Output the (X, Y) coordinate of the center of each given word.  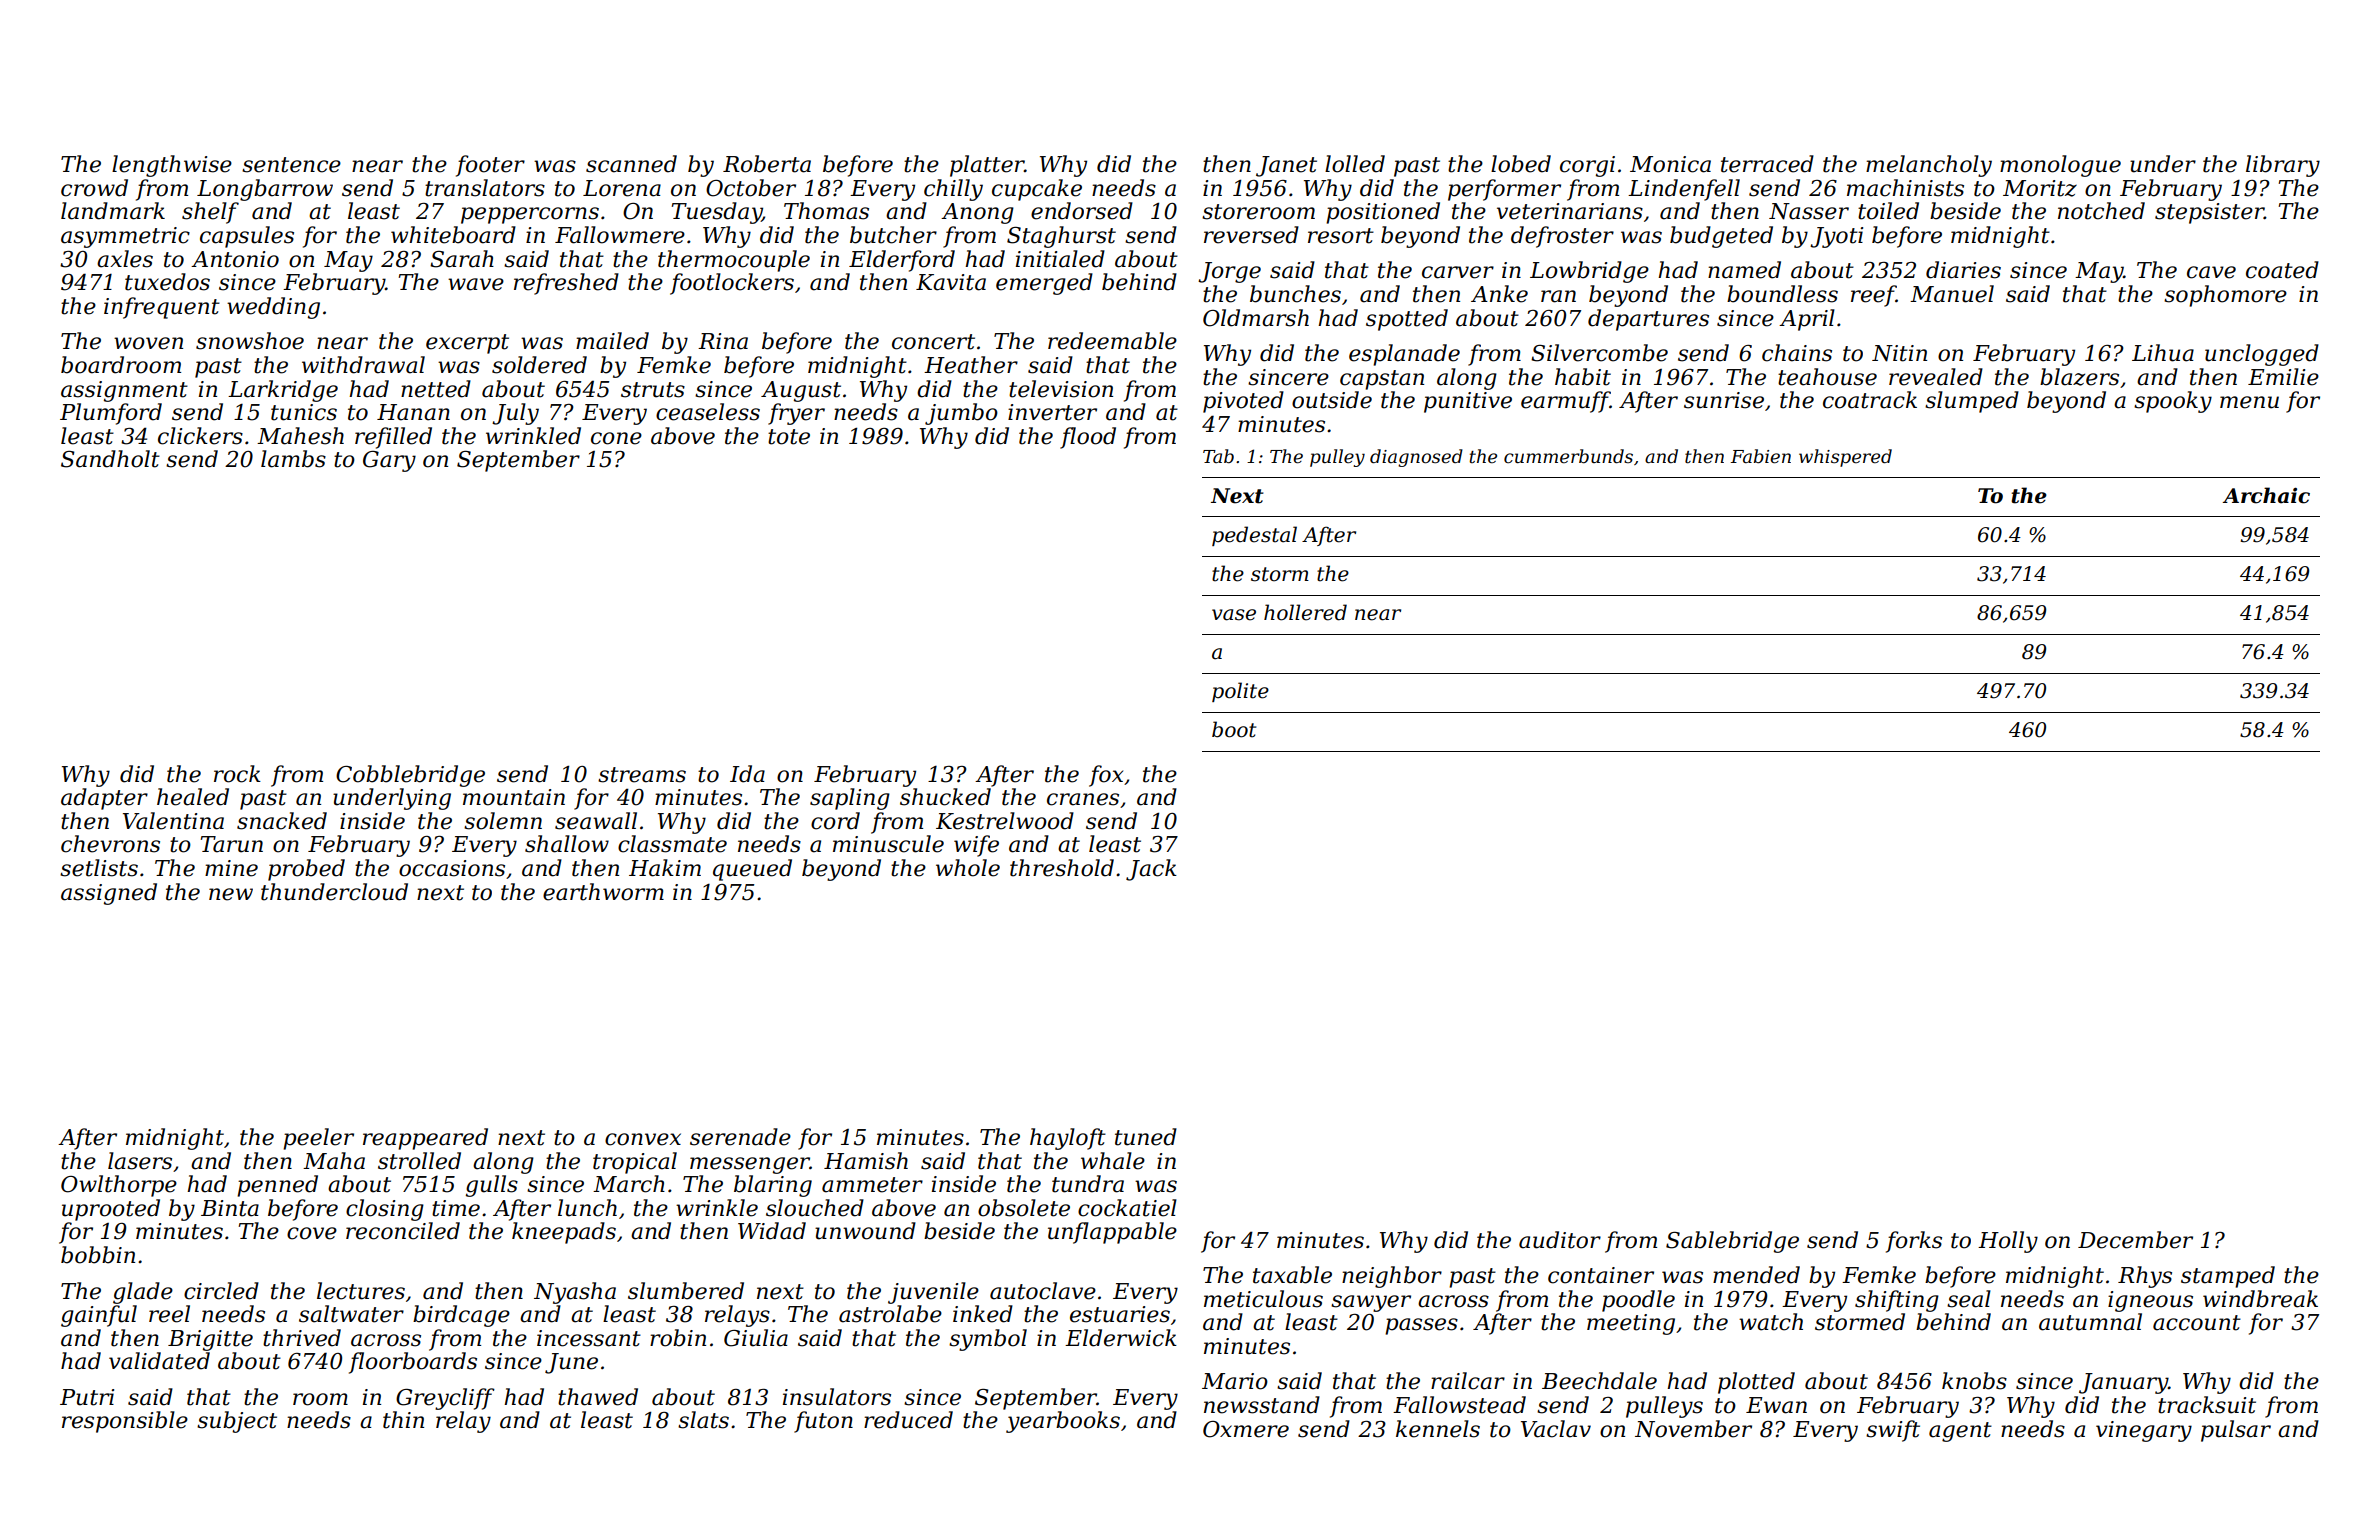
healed (193, 797)
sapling (850, 799)
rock (237, 774)
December (2135, 1240)
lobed (1521, 164)
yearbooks (1063, 1422)
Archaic (2266, 495)
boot (1234, 729)
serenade (740, 1137)
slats (703, 1420)
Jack (1151, 870)
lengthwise (172, 166)
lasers (140, 1161)
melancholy (1929, 166)
